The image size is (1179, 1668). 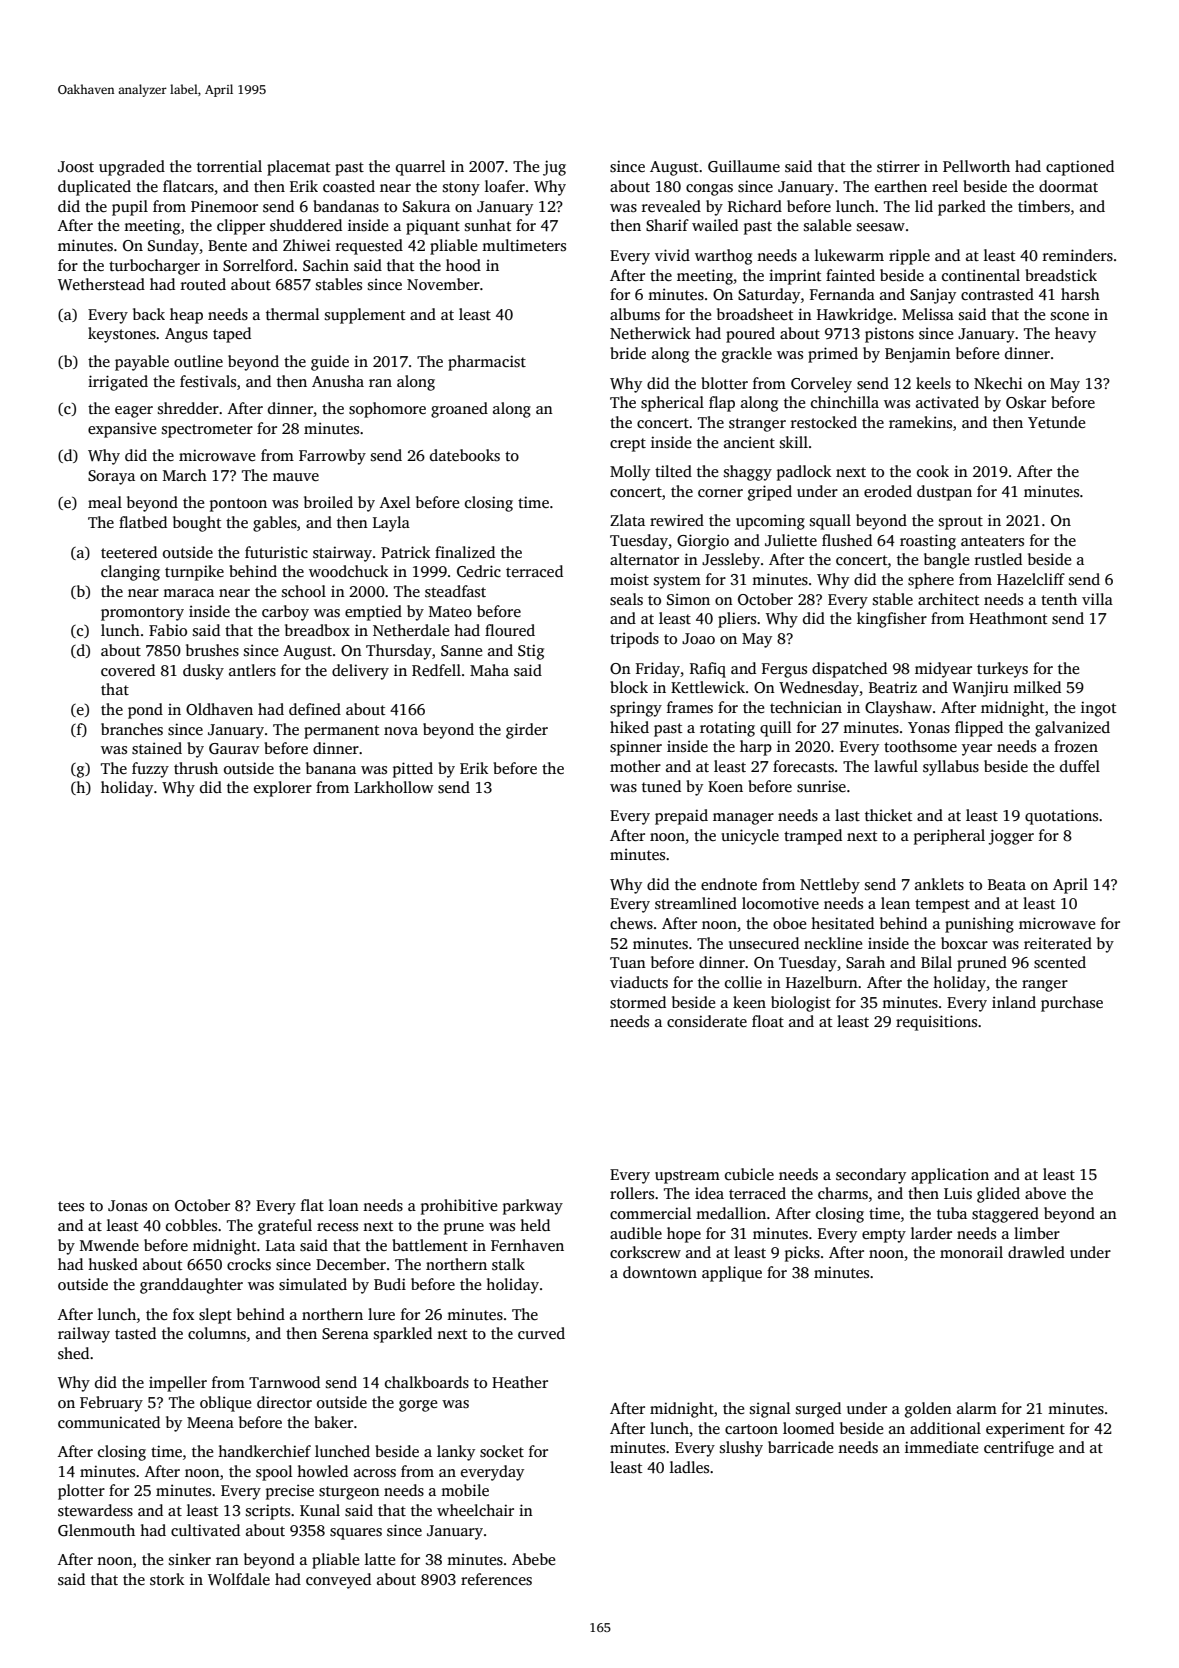 I want to click on explorer, so click(x=283, y=789).
